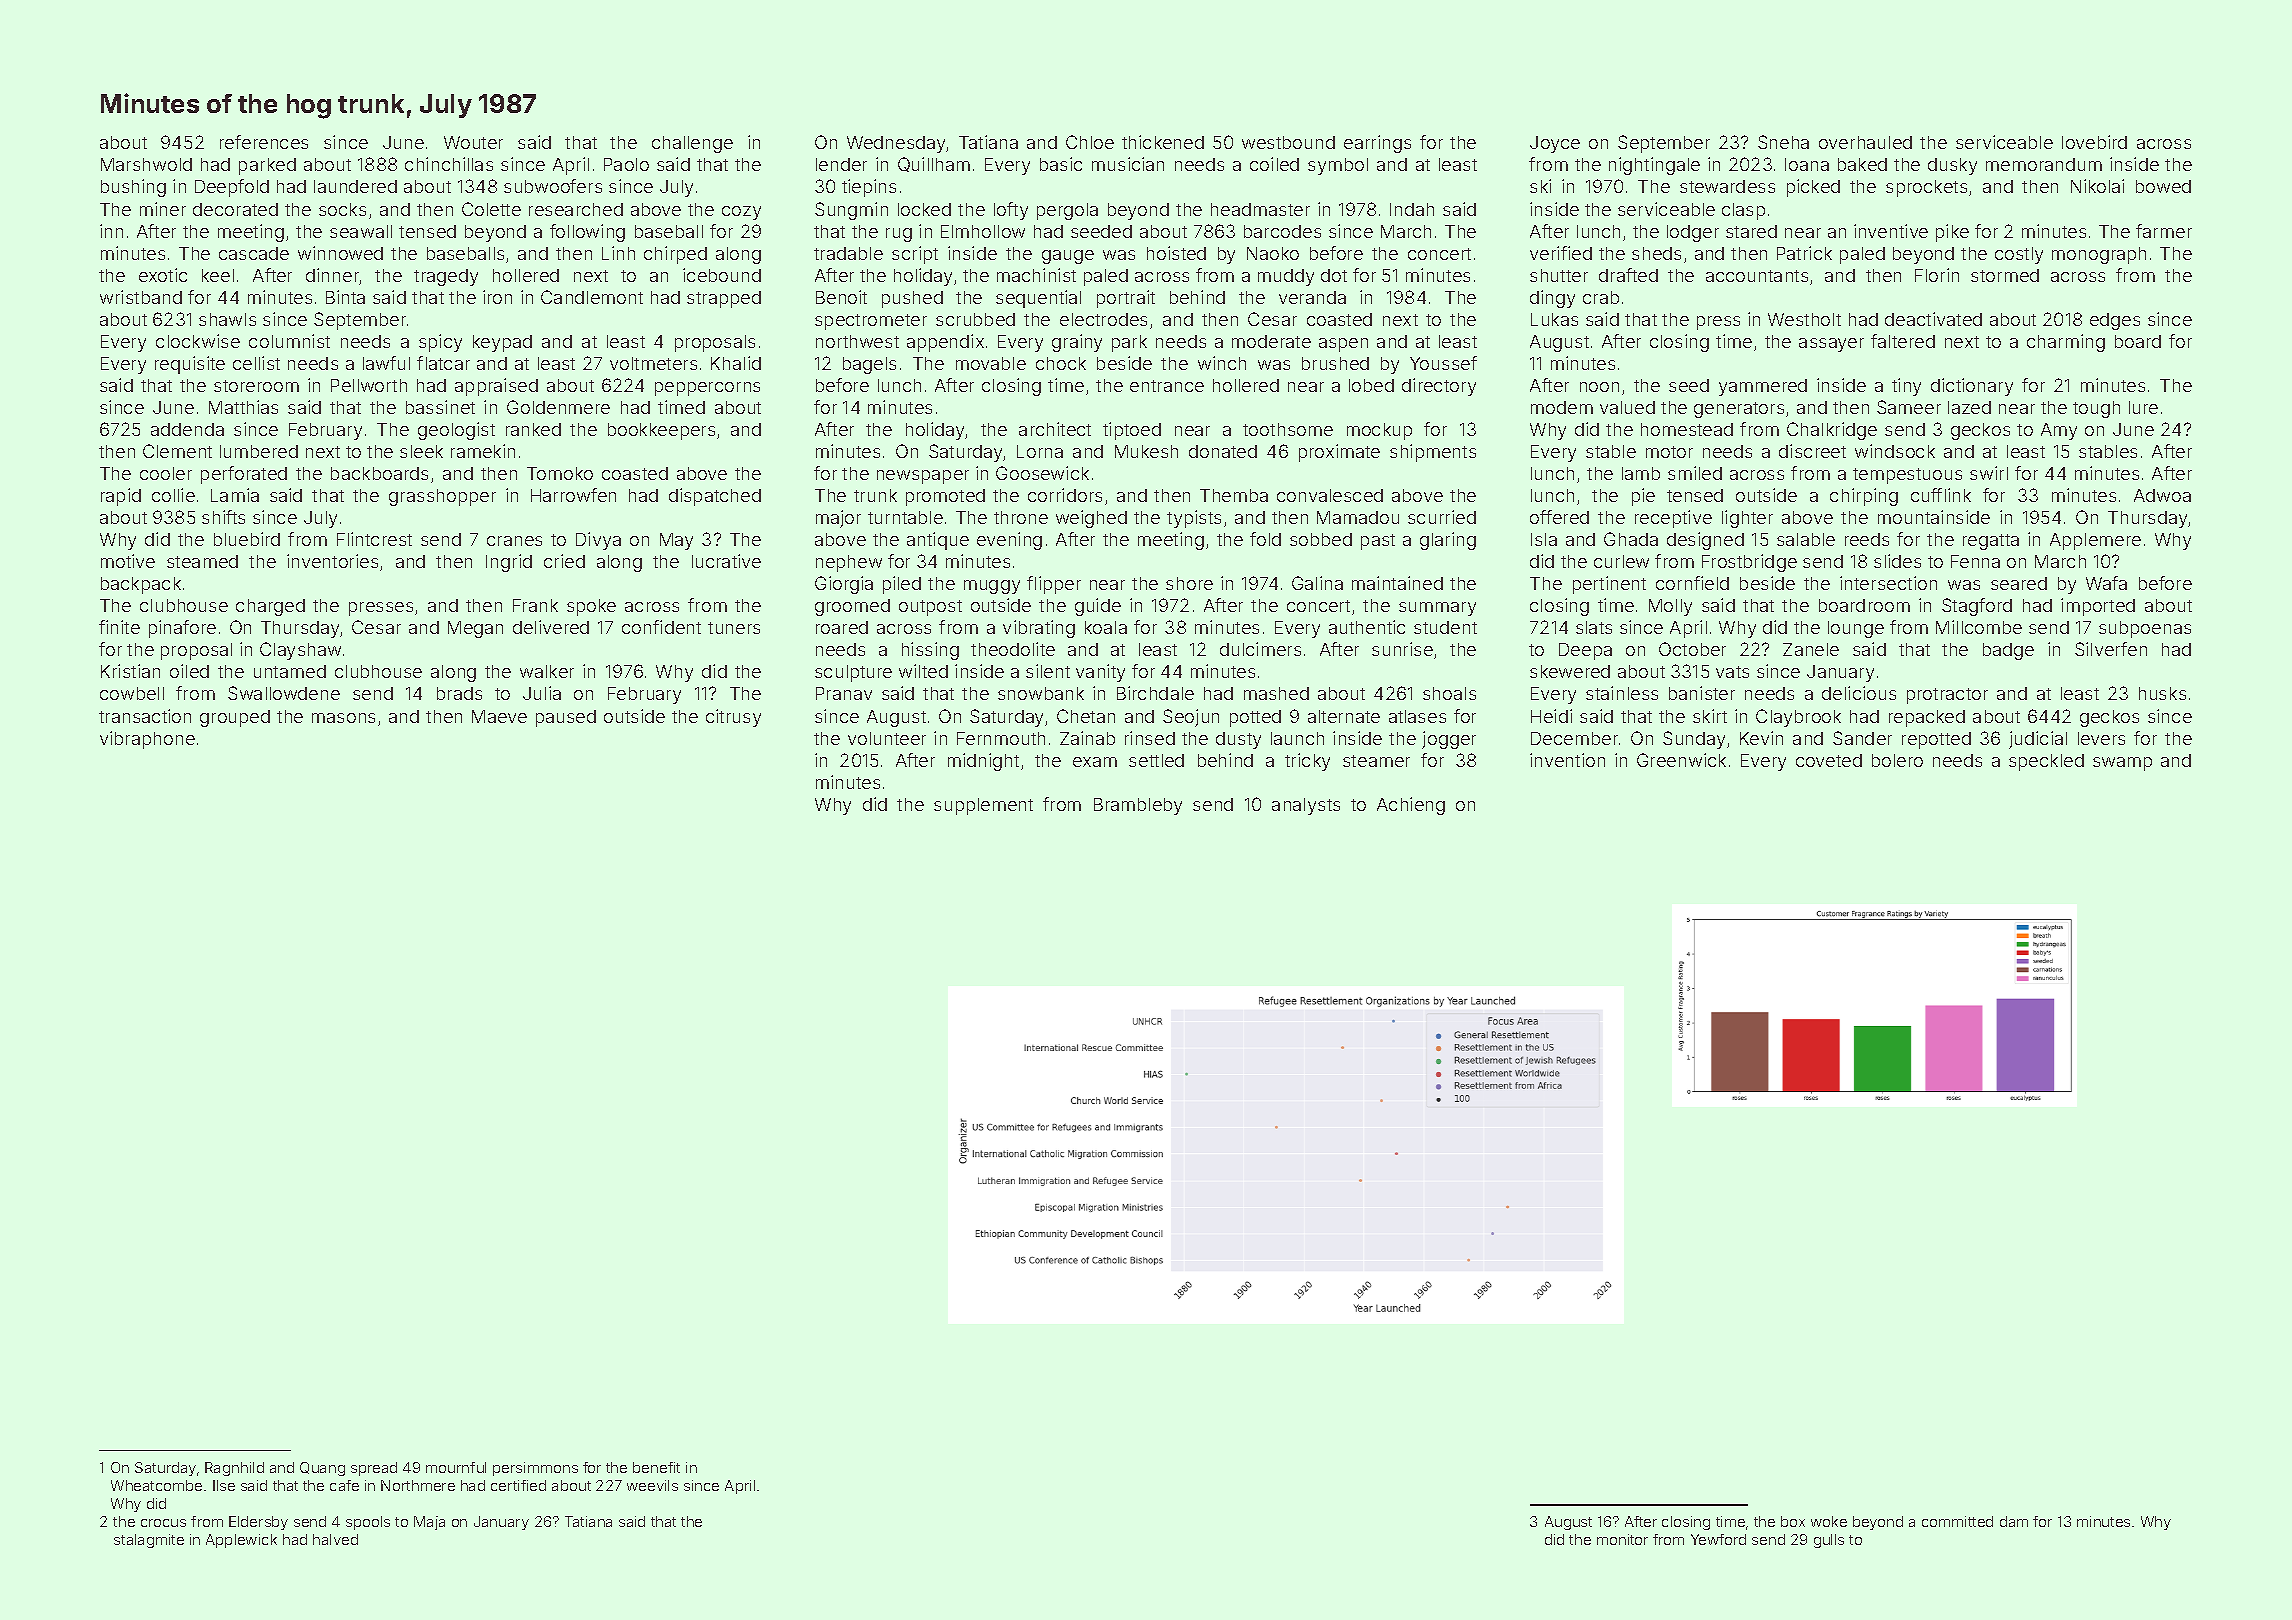 The height and width of the screenshot is (1620, 2292). Describe the element at coordinates (499, 716) in the screenshot. I see `Maeve` at that location.
